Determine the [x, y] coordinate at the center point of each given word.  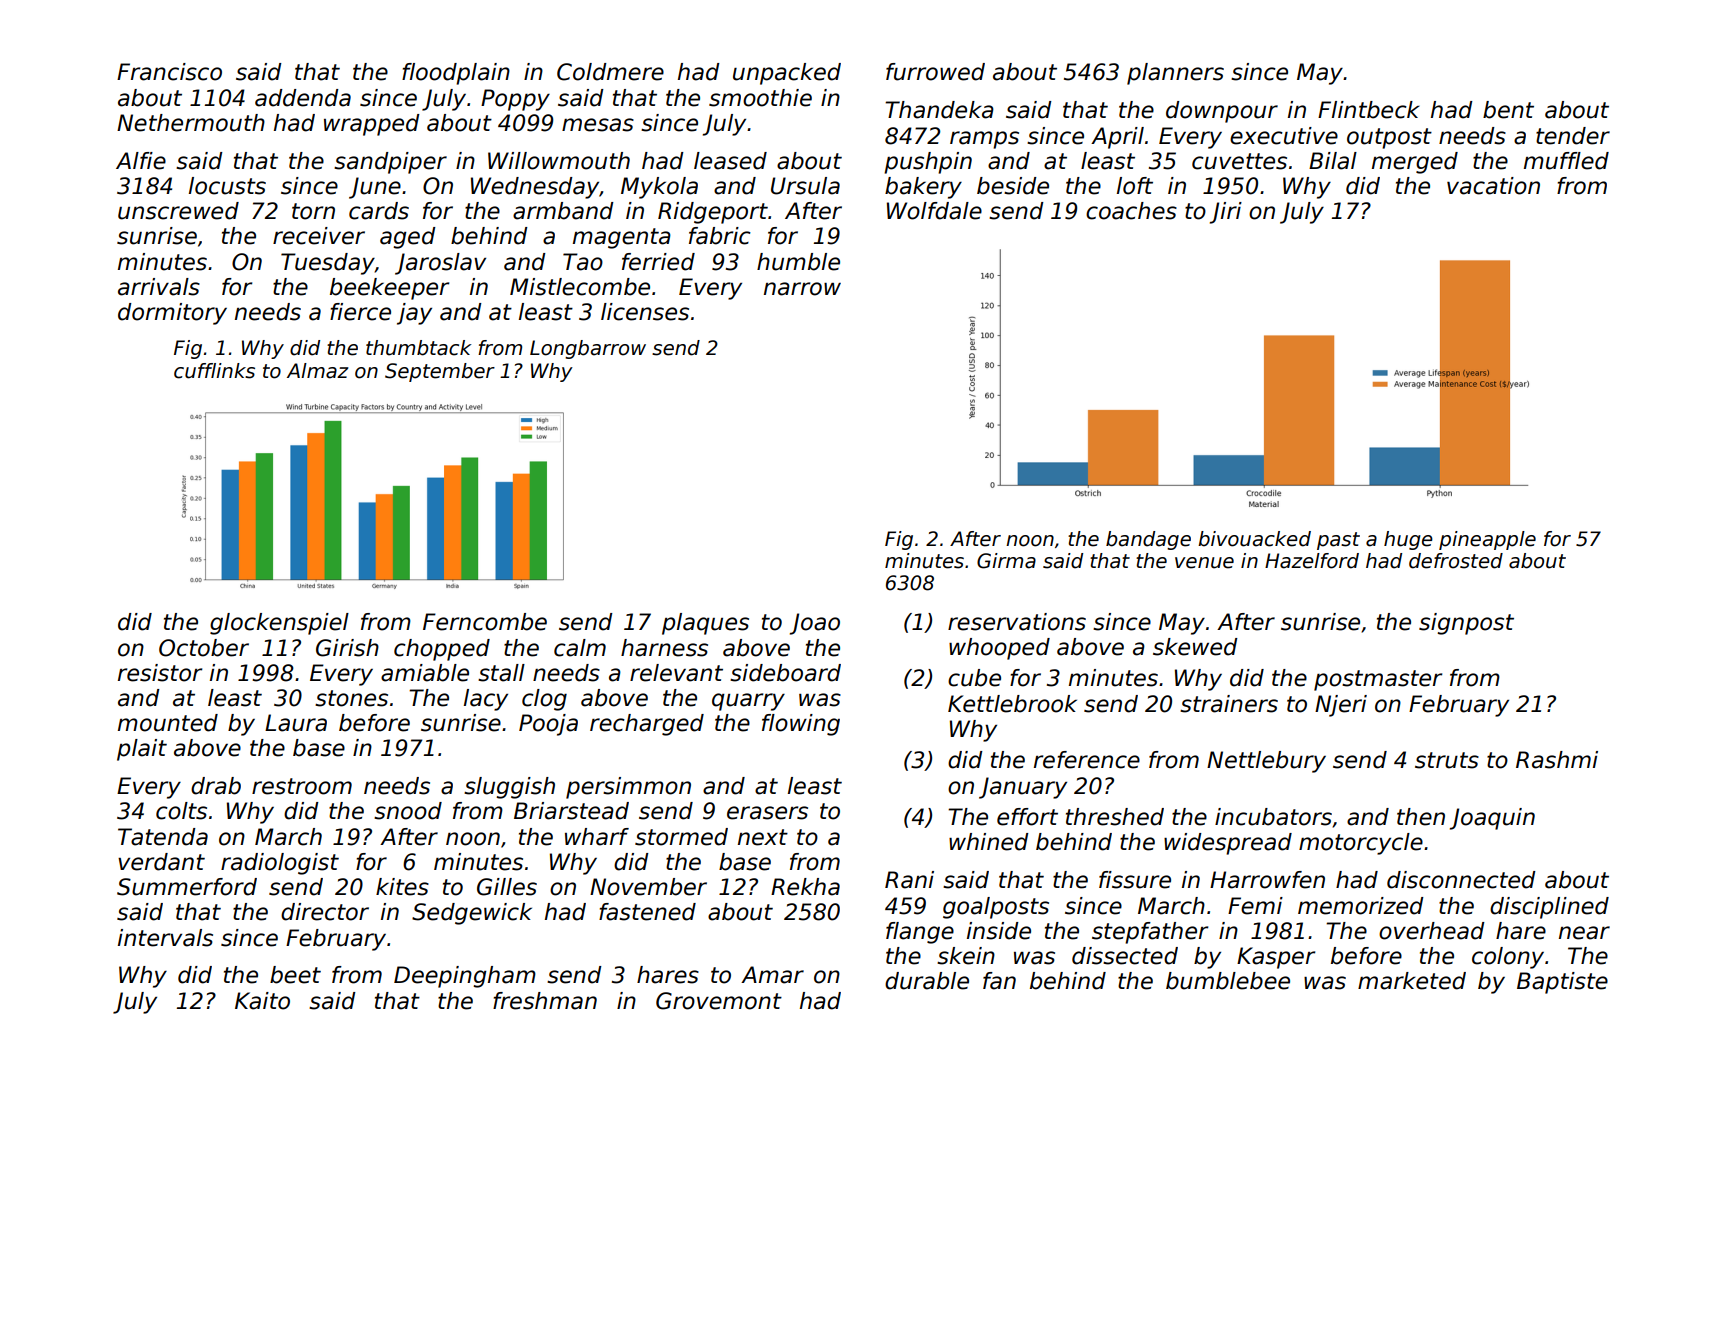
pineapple [1487, 540]
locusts [227, 186]
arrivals [159, 287]
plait [142, 750]
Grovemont [719, 1001]
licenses [645, 312]
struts [1447, 760]
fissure [1135, 880]
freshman [545, 1001]
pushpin [928, 163]
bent [1508, 110]
